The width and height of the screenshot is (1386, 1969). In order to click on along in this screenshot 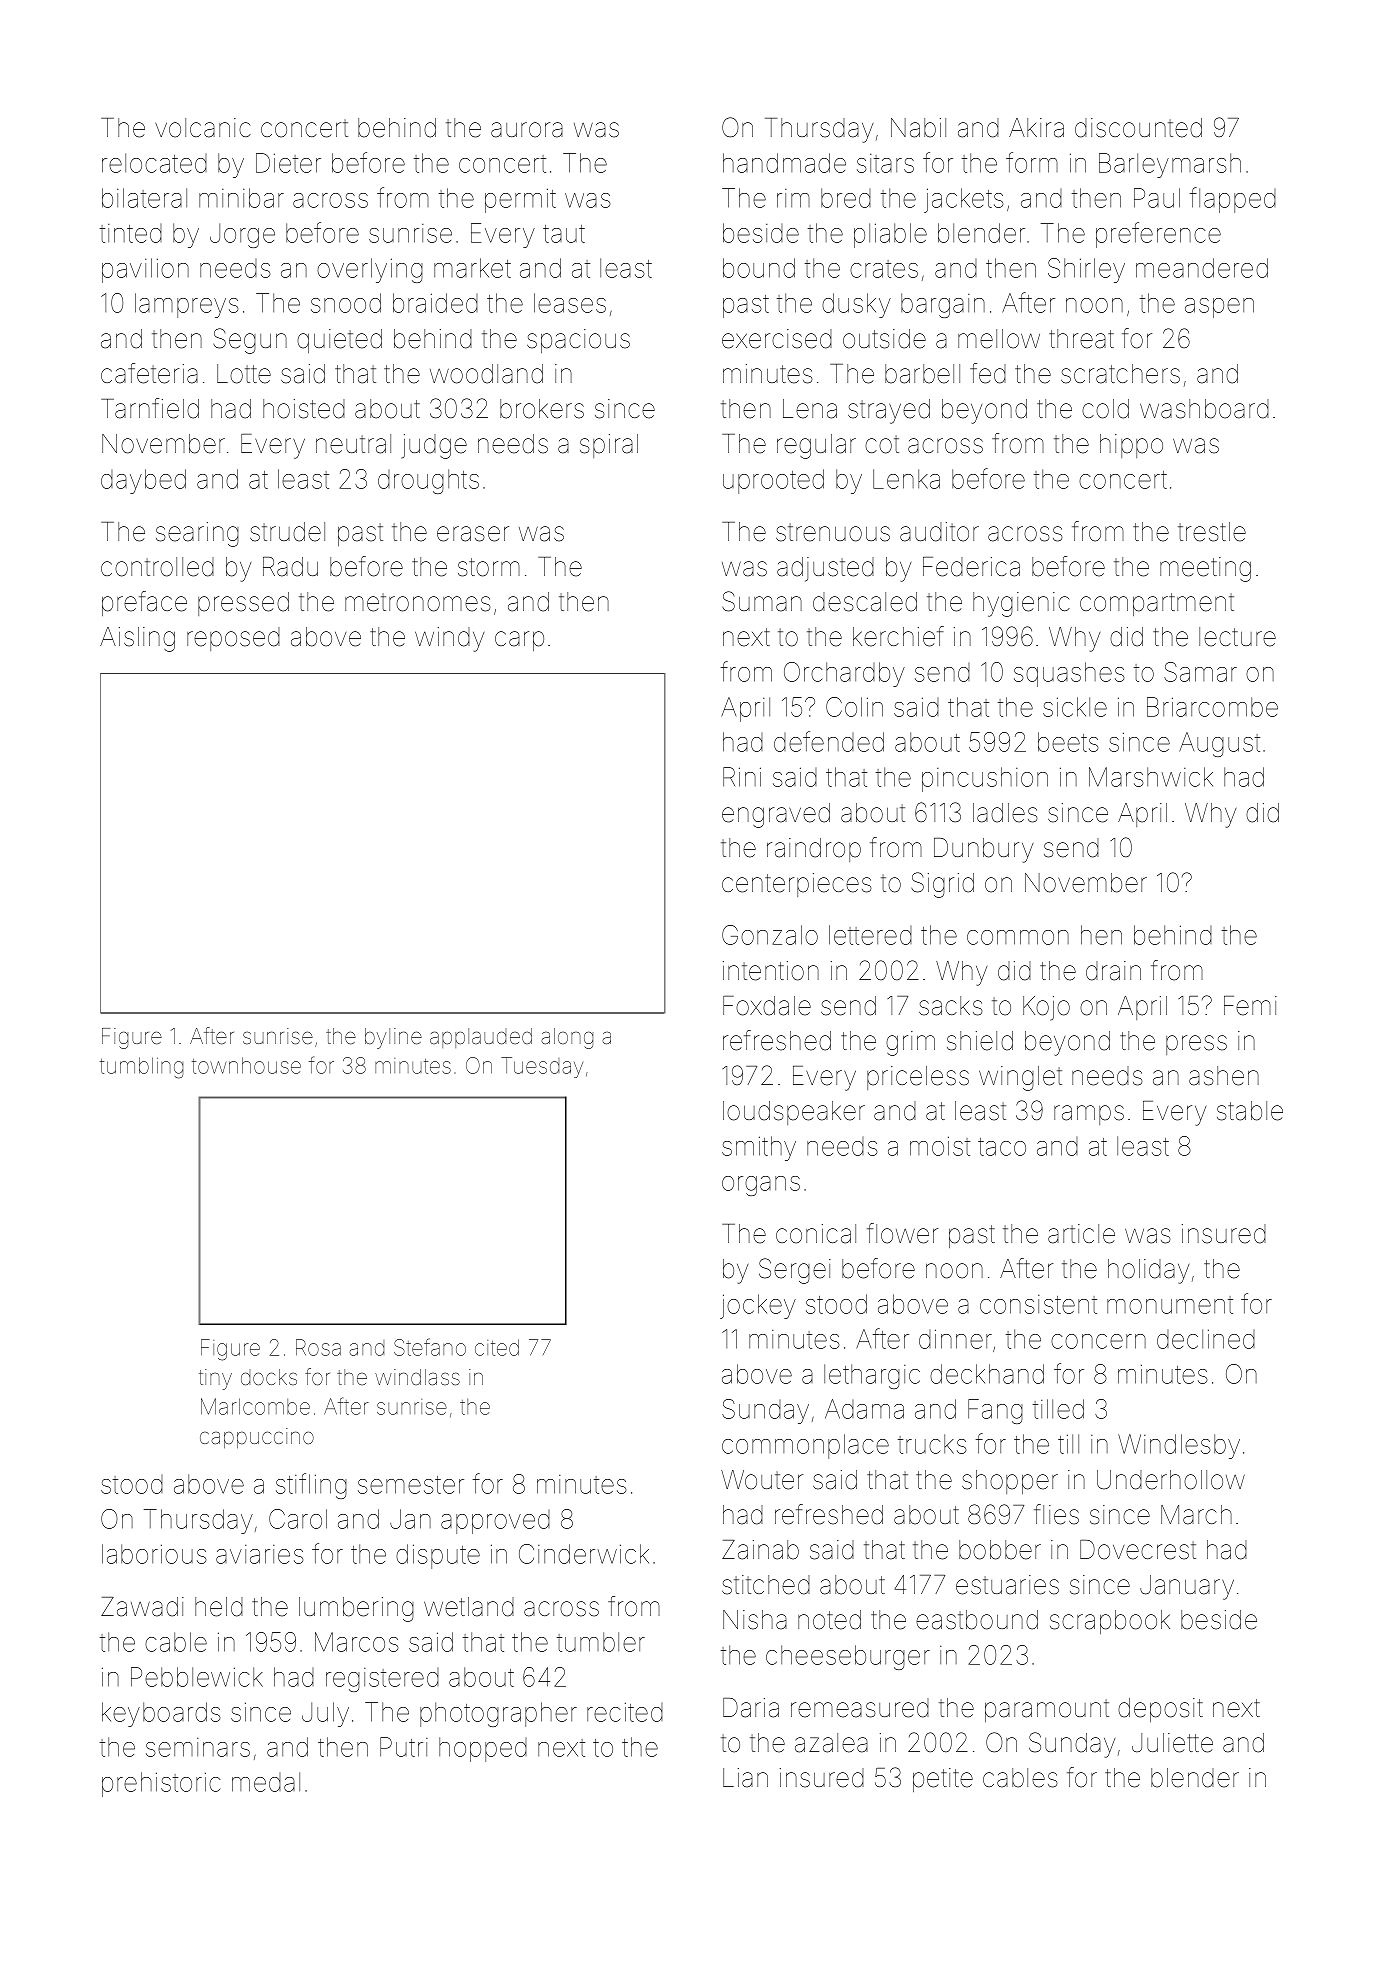, I will do `click(567, 1038)`.
